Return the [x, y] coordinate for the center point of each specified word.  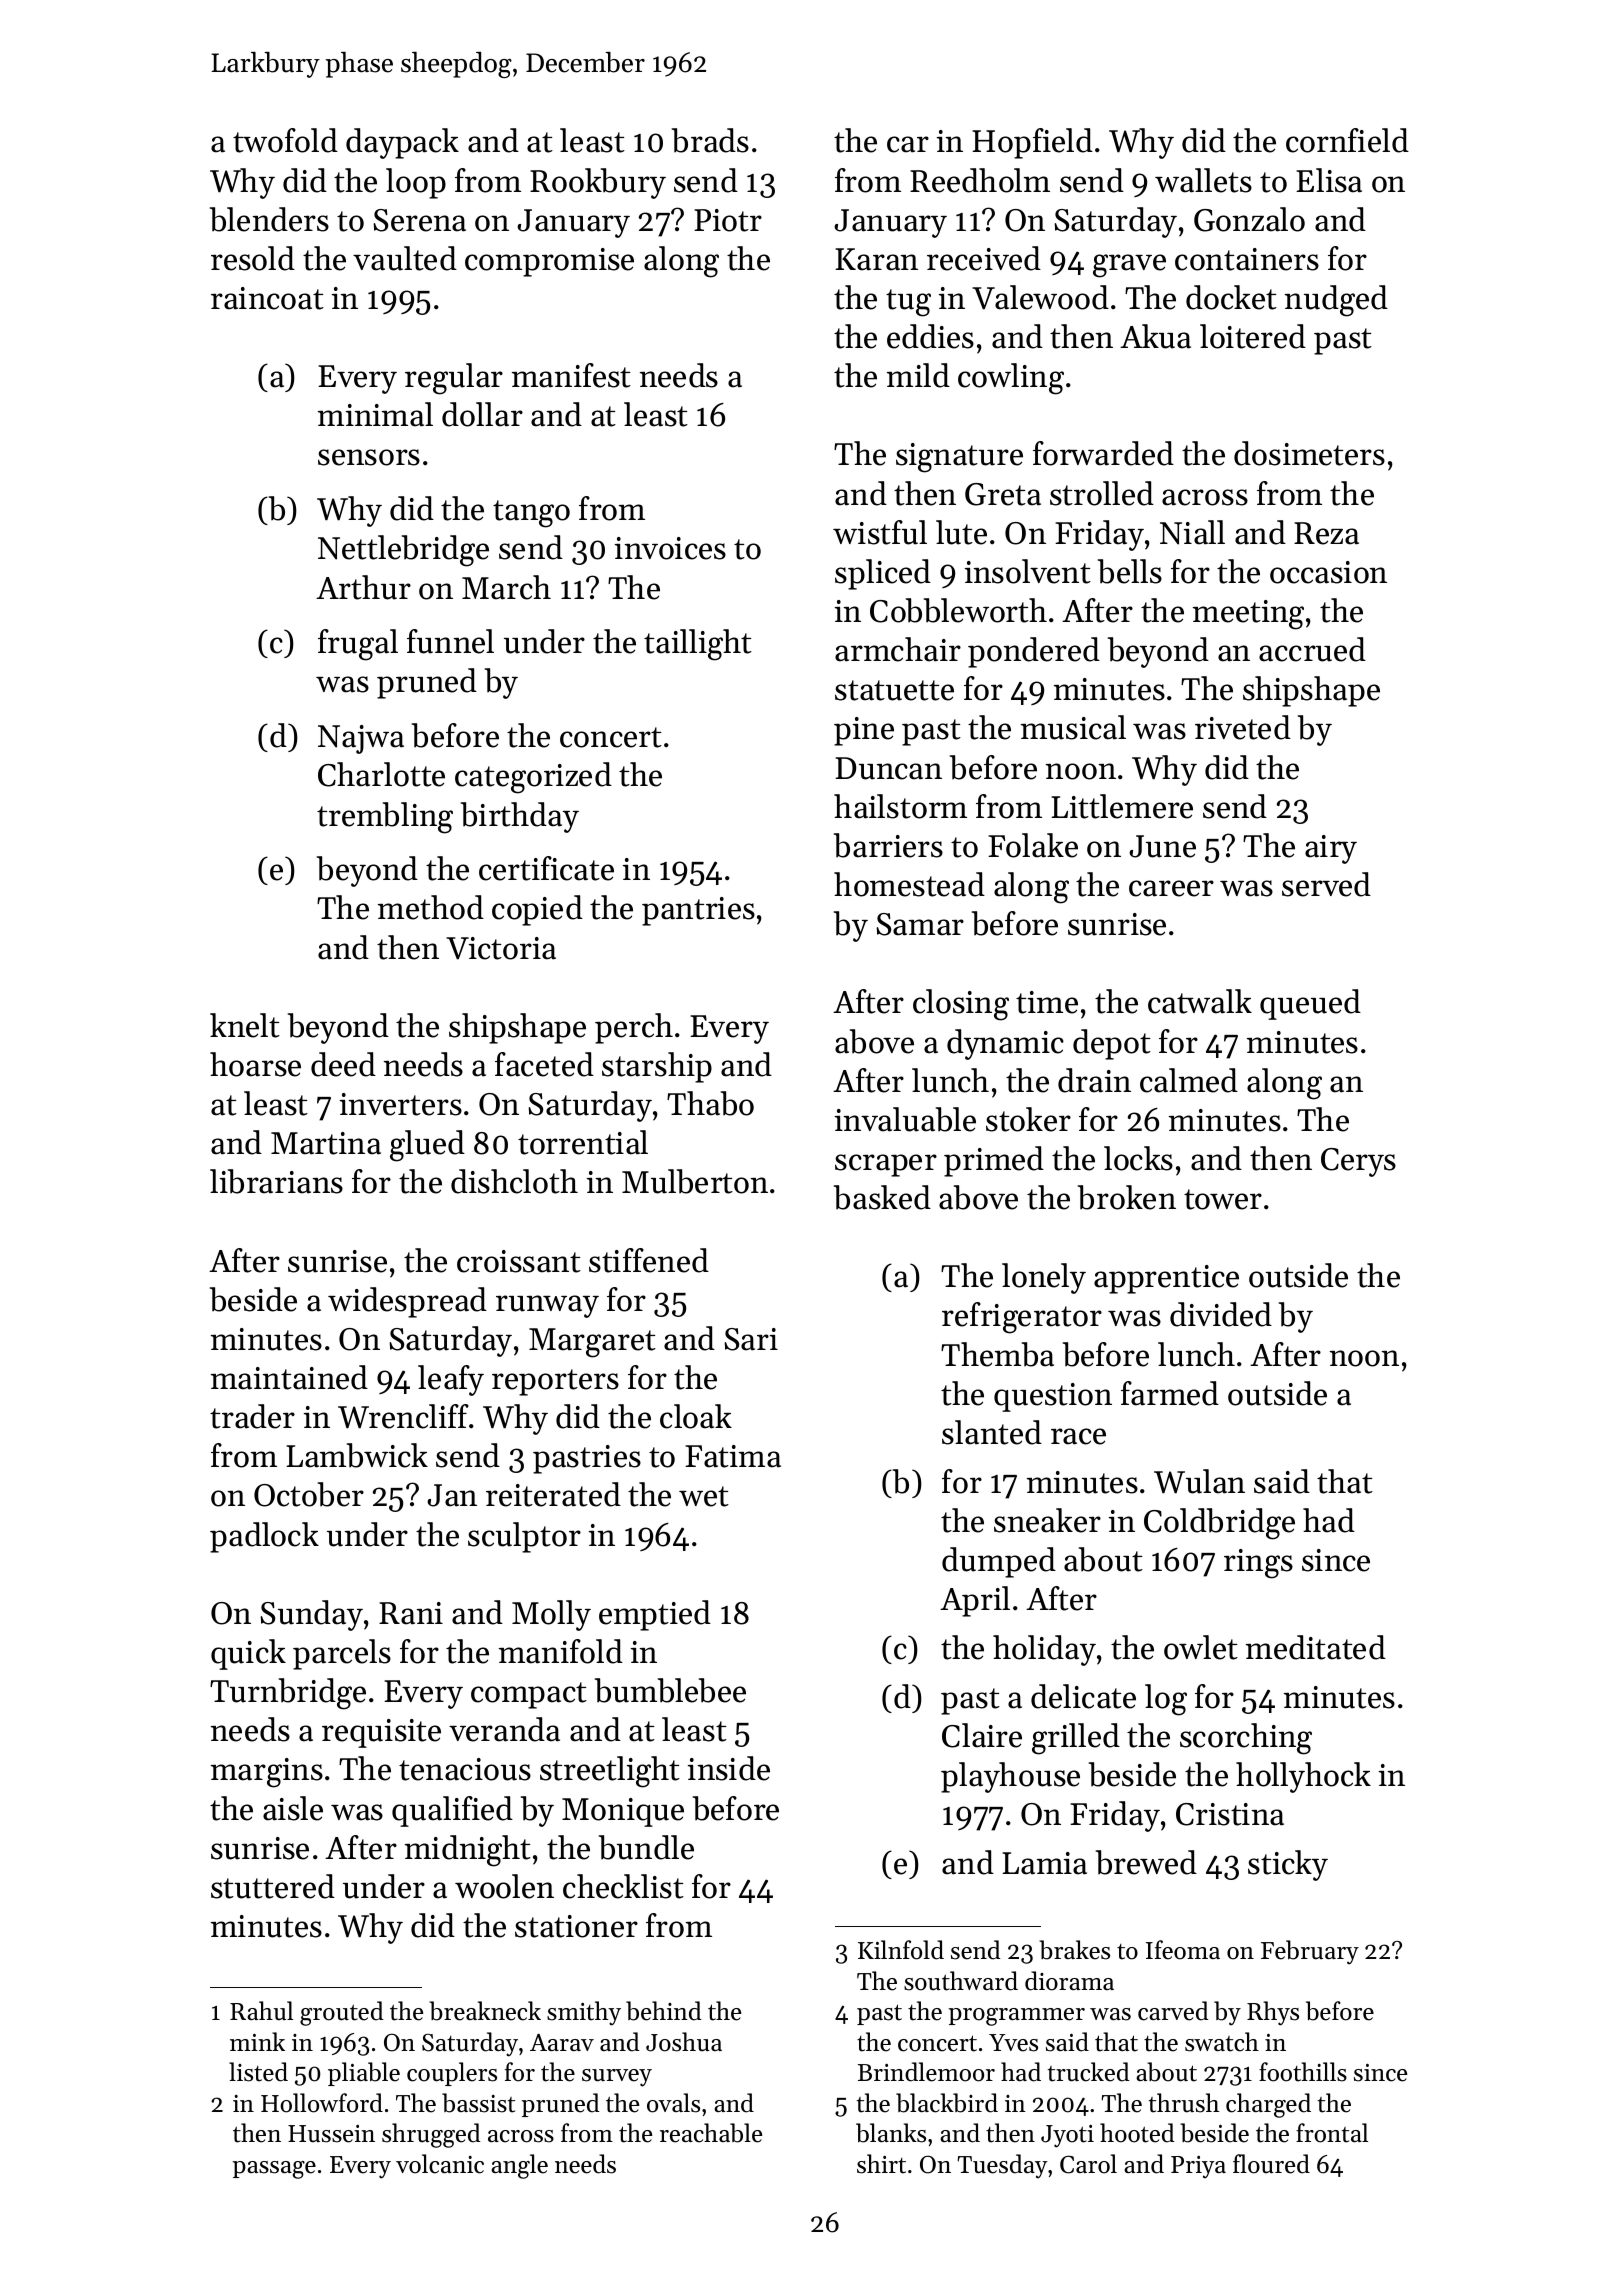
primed [994, 1161]
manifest [571, 375]
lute [961, 532]
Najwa [361, 739]
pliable [364, 2074]
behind [663, 2011]
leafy [451, 1380]
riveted [1243, 727]
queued [1310, 1004]
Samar [920, 924]
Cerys [1358, 1162]
